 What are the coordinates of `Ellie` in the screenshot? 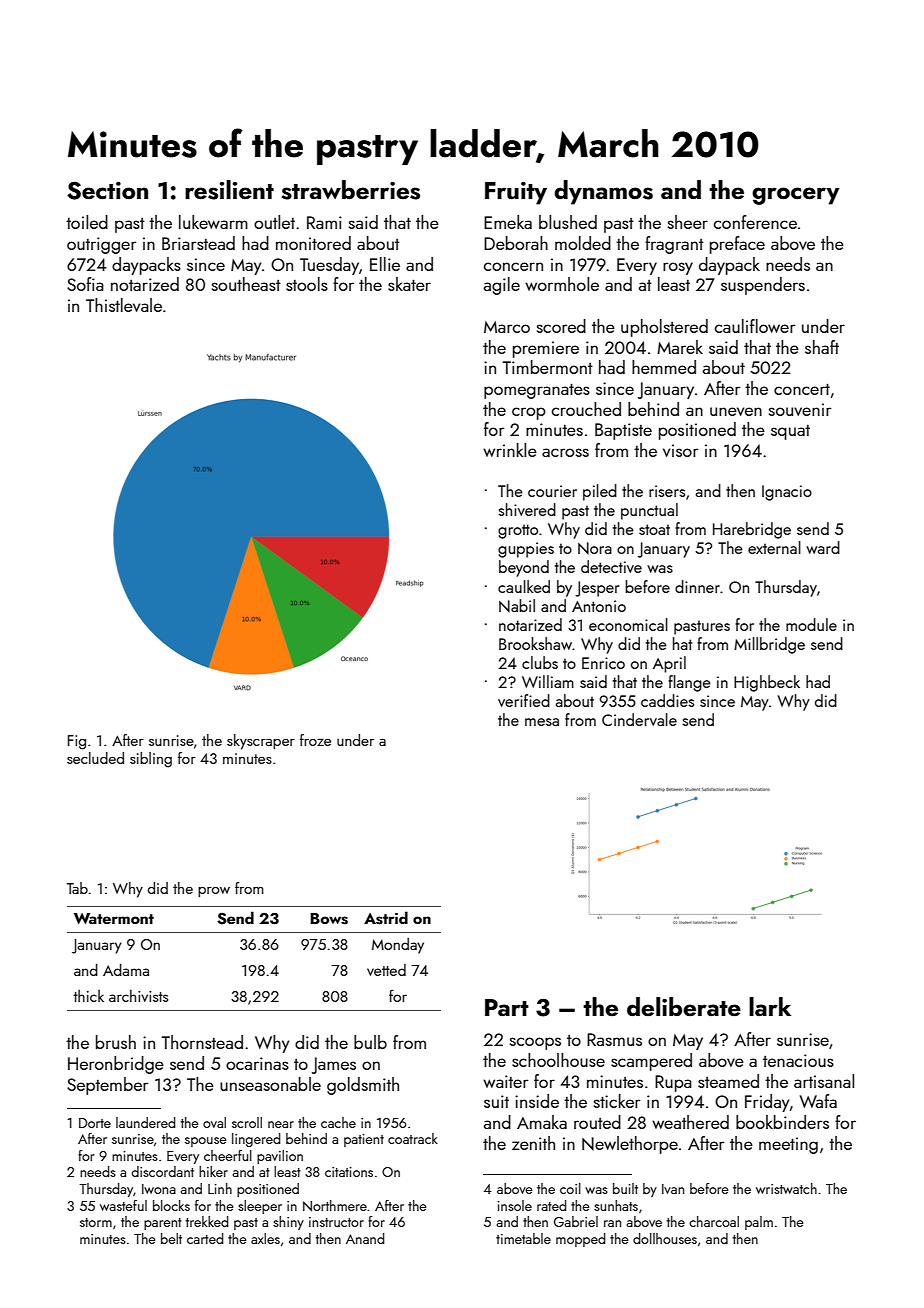 It's located at (385, 264).
